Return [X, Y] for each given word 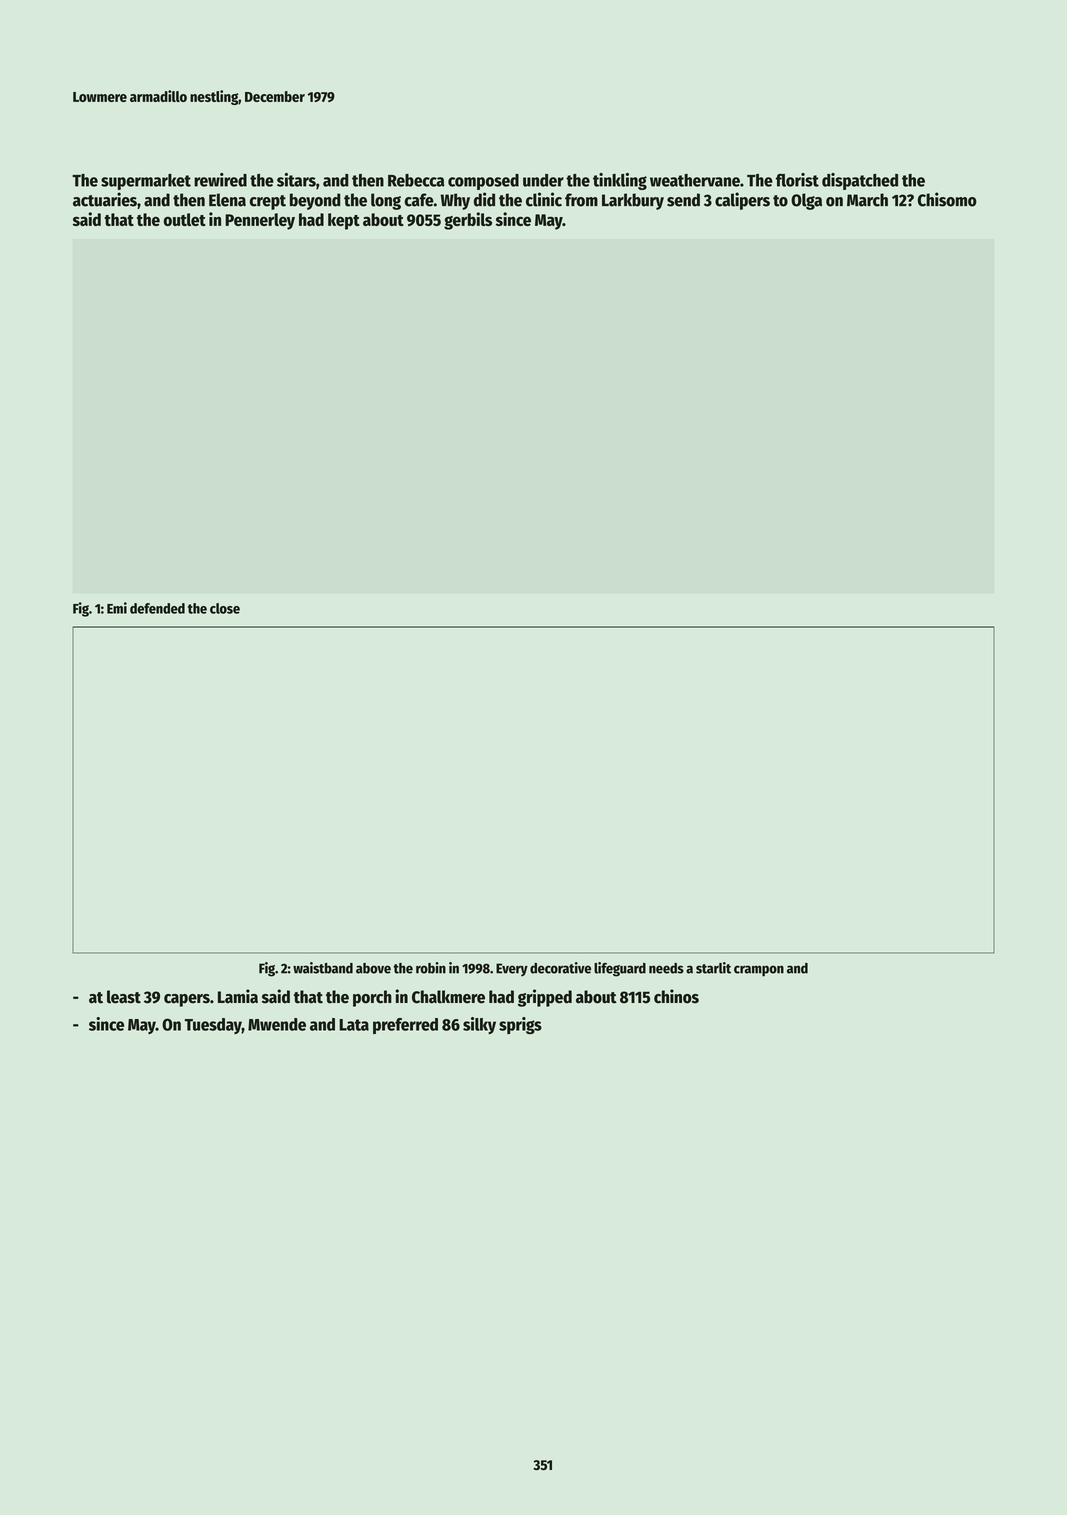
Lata [354, 1025]
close [225, 608]
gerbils [468, 221]
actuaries [105, 199]
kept [344, 221]
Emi [117, 608]
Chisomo [947, 199]
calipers [742, 201]
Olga [806, 201]
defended [157, 608]
